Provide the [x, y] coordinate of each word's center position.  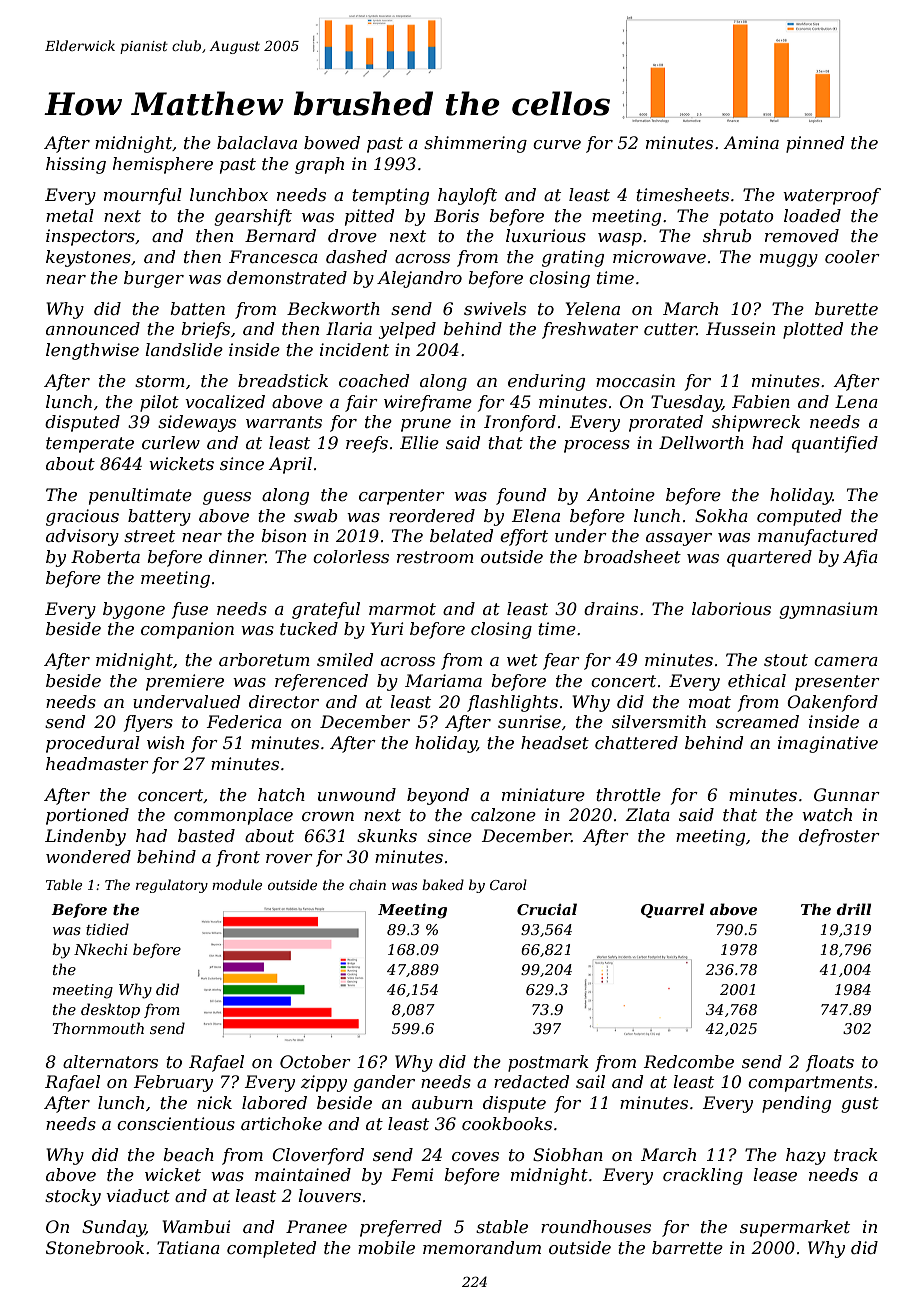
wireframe [428, 403]
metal [70, 215]
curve [557, 144]
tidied [107, 929]
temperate [90, 445]
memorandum [482, 1247]
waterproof [832, 196]
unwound [357, 794]
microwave [659, 256]
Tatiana [188, 1247]
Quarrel [672, 910]
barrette [687, 1247]
